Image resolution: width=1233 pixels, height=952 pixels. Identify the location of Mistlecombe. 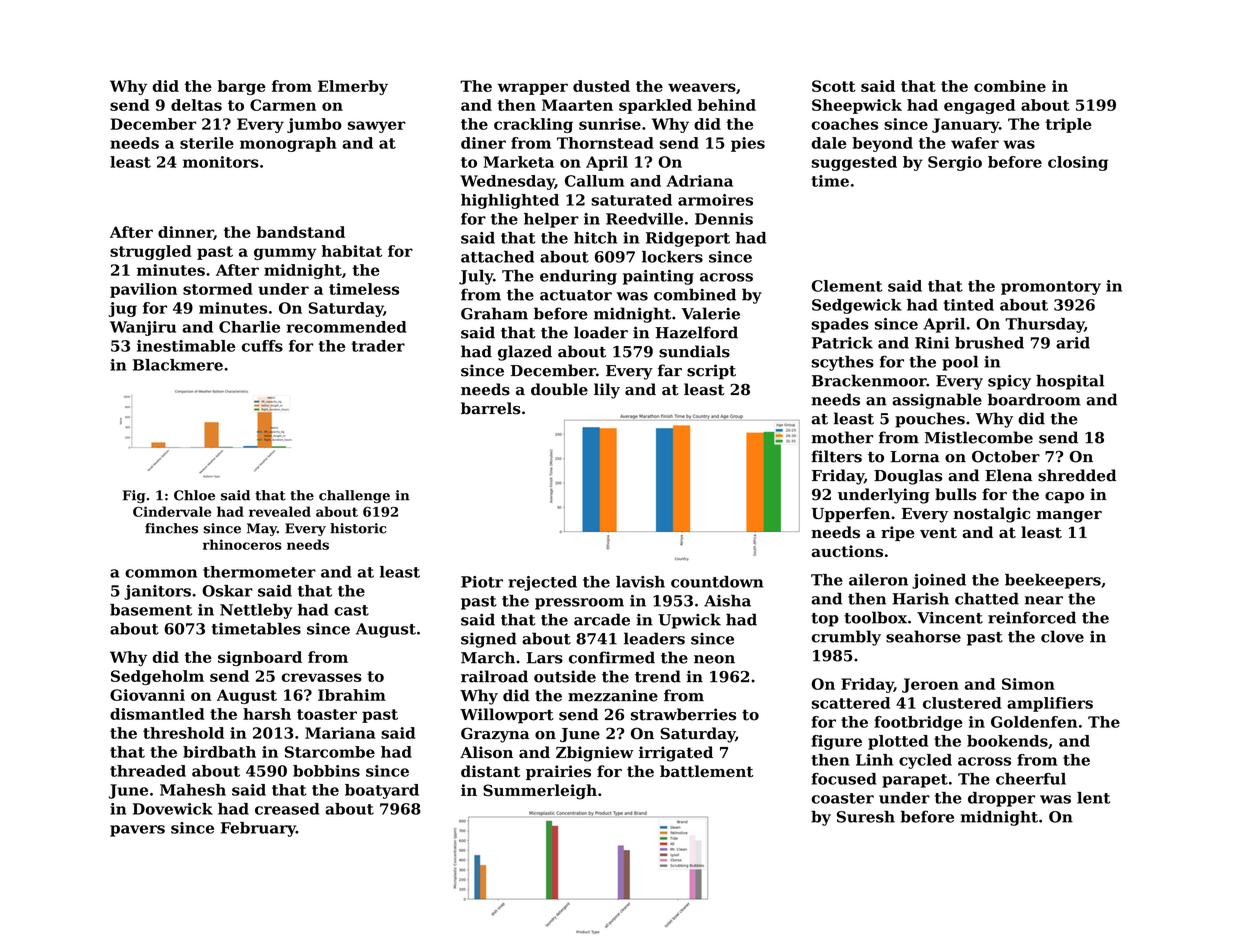
(979, 437).
